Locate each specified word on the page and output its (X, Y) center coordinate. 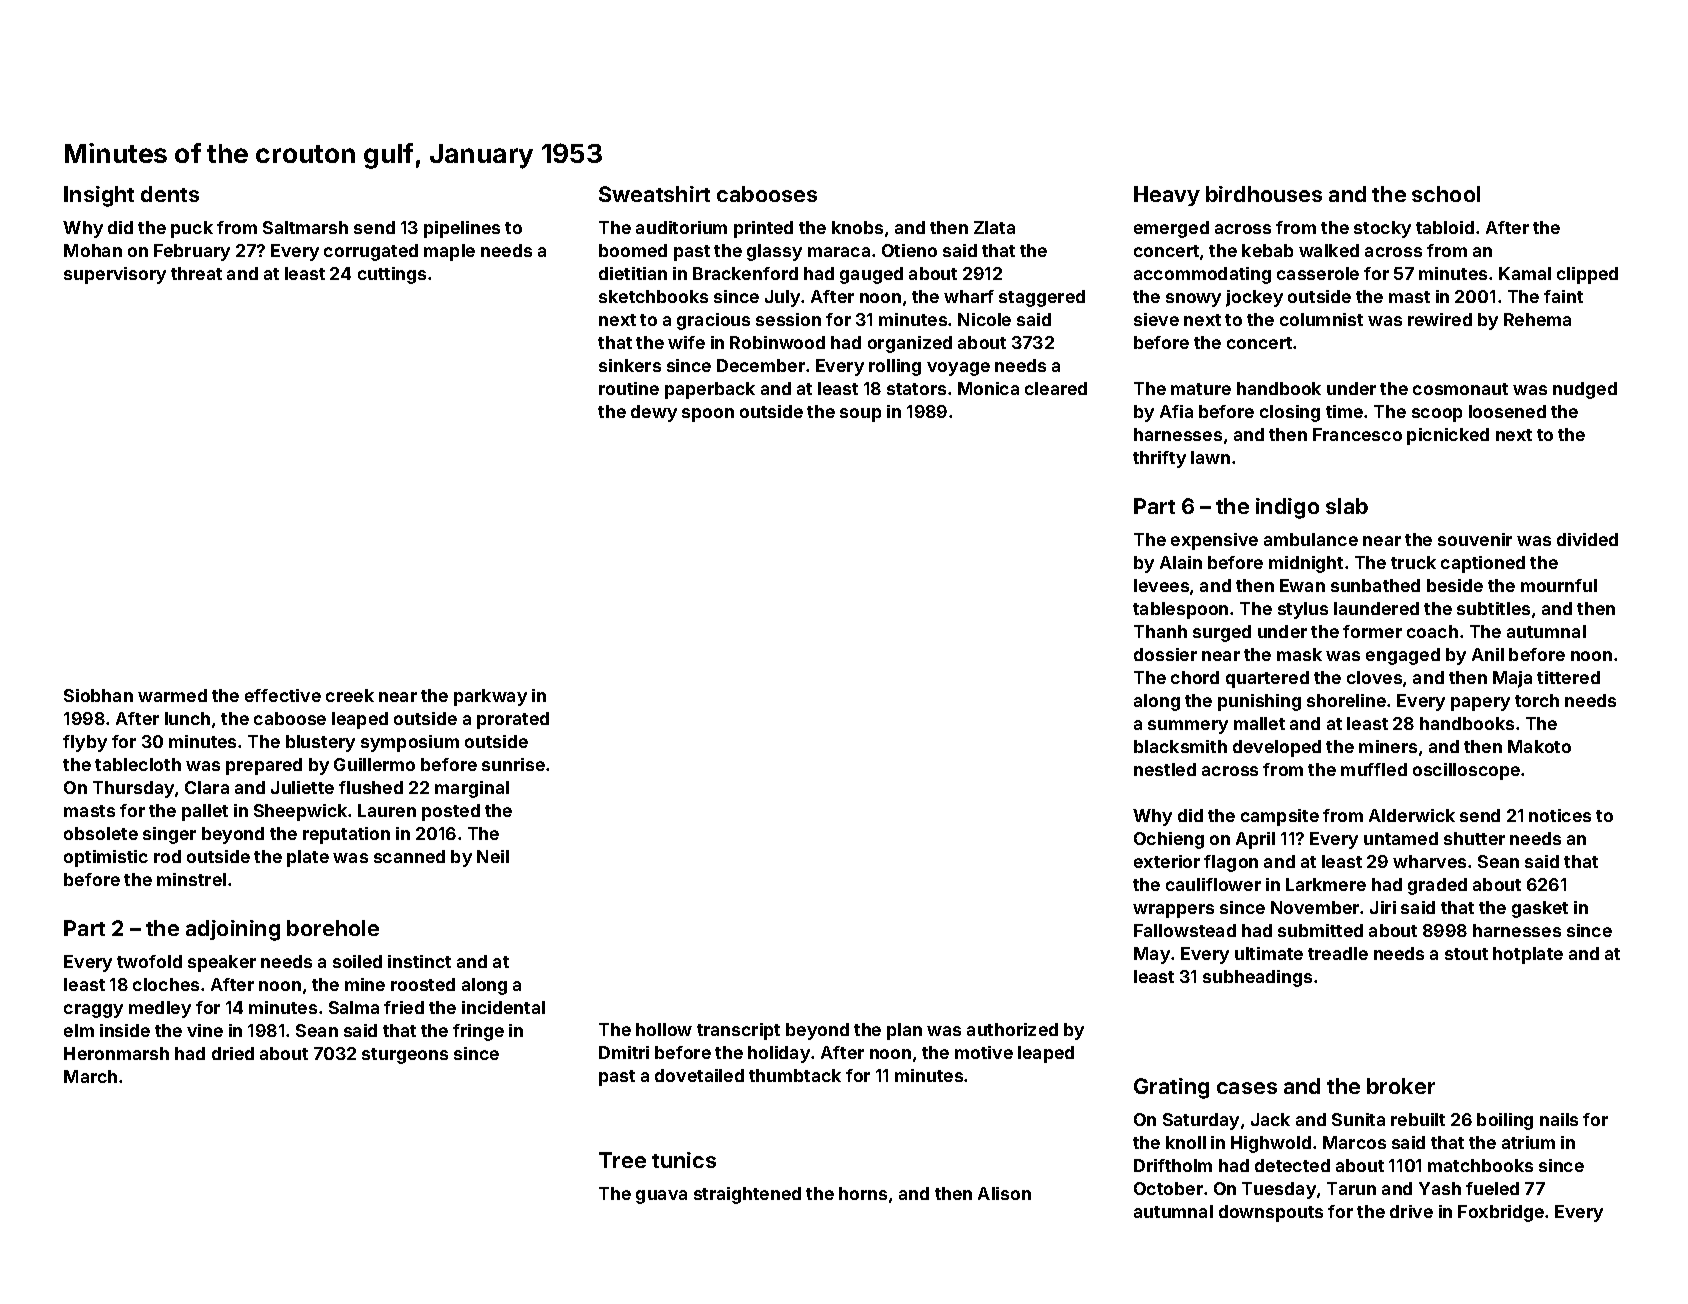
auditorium (681, 227)
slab (1347, 506)
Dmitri (624, 1052)
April (1255, 840)
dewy (654, 413)
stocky (1382, 229)
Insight (99, 196)
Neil (493, 856)
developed (1277, 748)
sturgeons (405, 1056)
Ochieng (1169, 840)
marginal (472, 789)
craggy (93, 1011)
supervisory (115, 275)
